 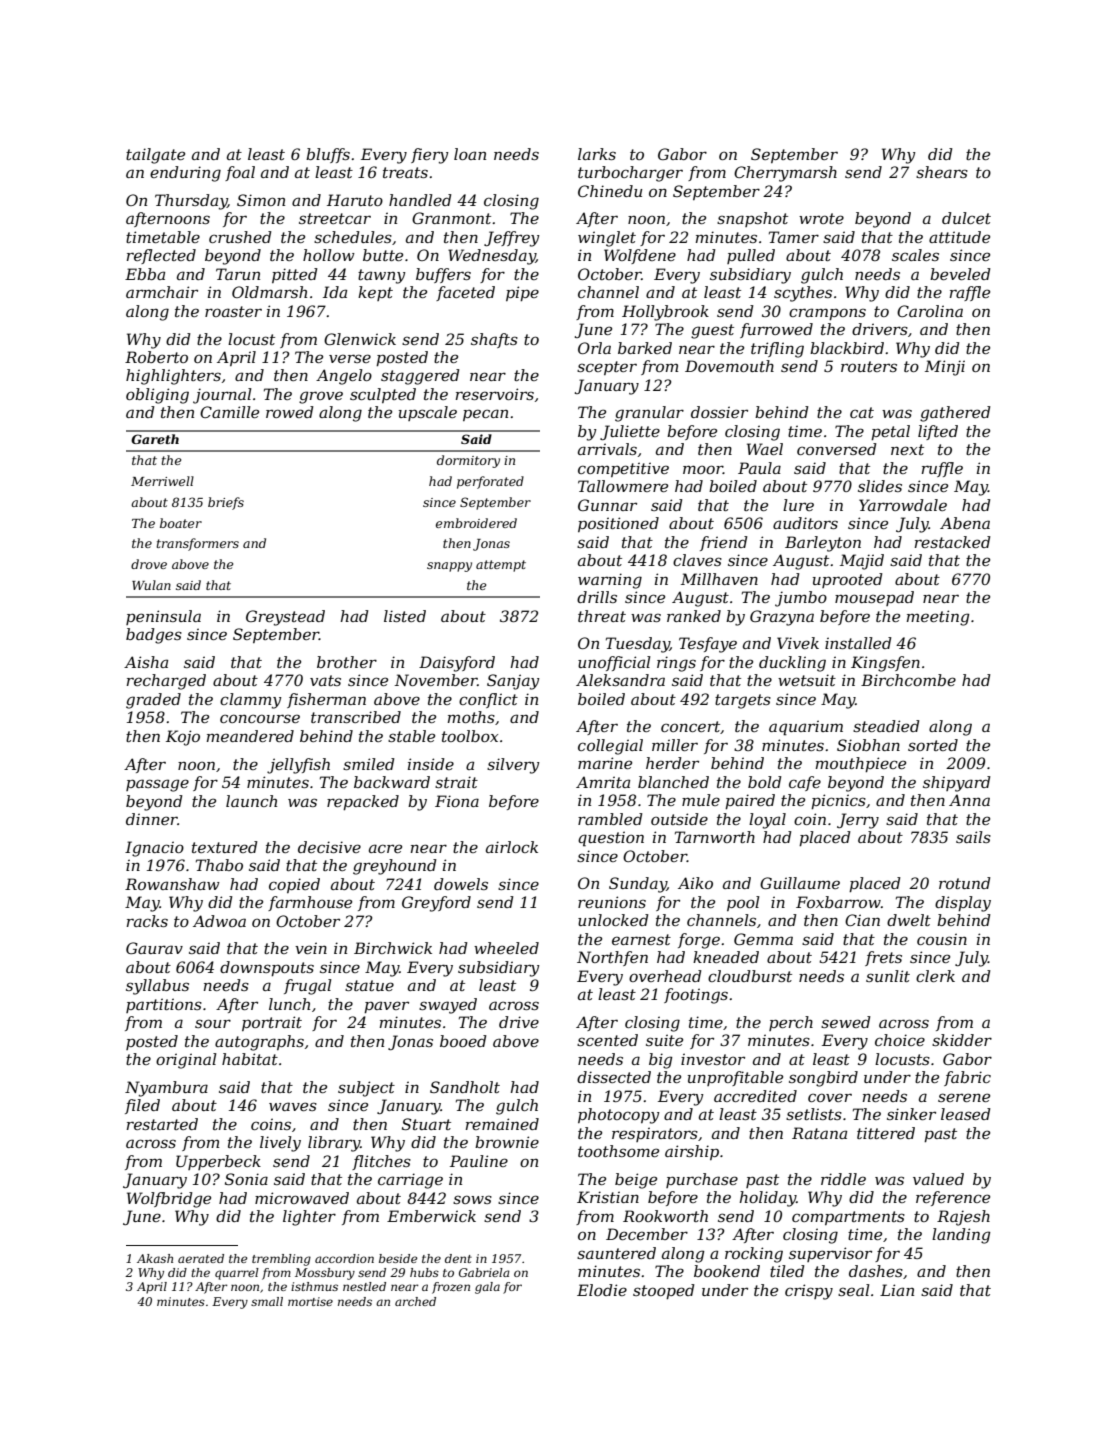 What do you see at coordinates (862, 920) in the image?
I see `Cian` at bounding box center [862, 920].
